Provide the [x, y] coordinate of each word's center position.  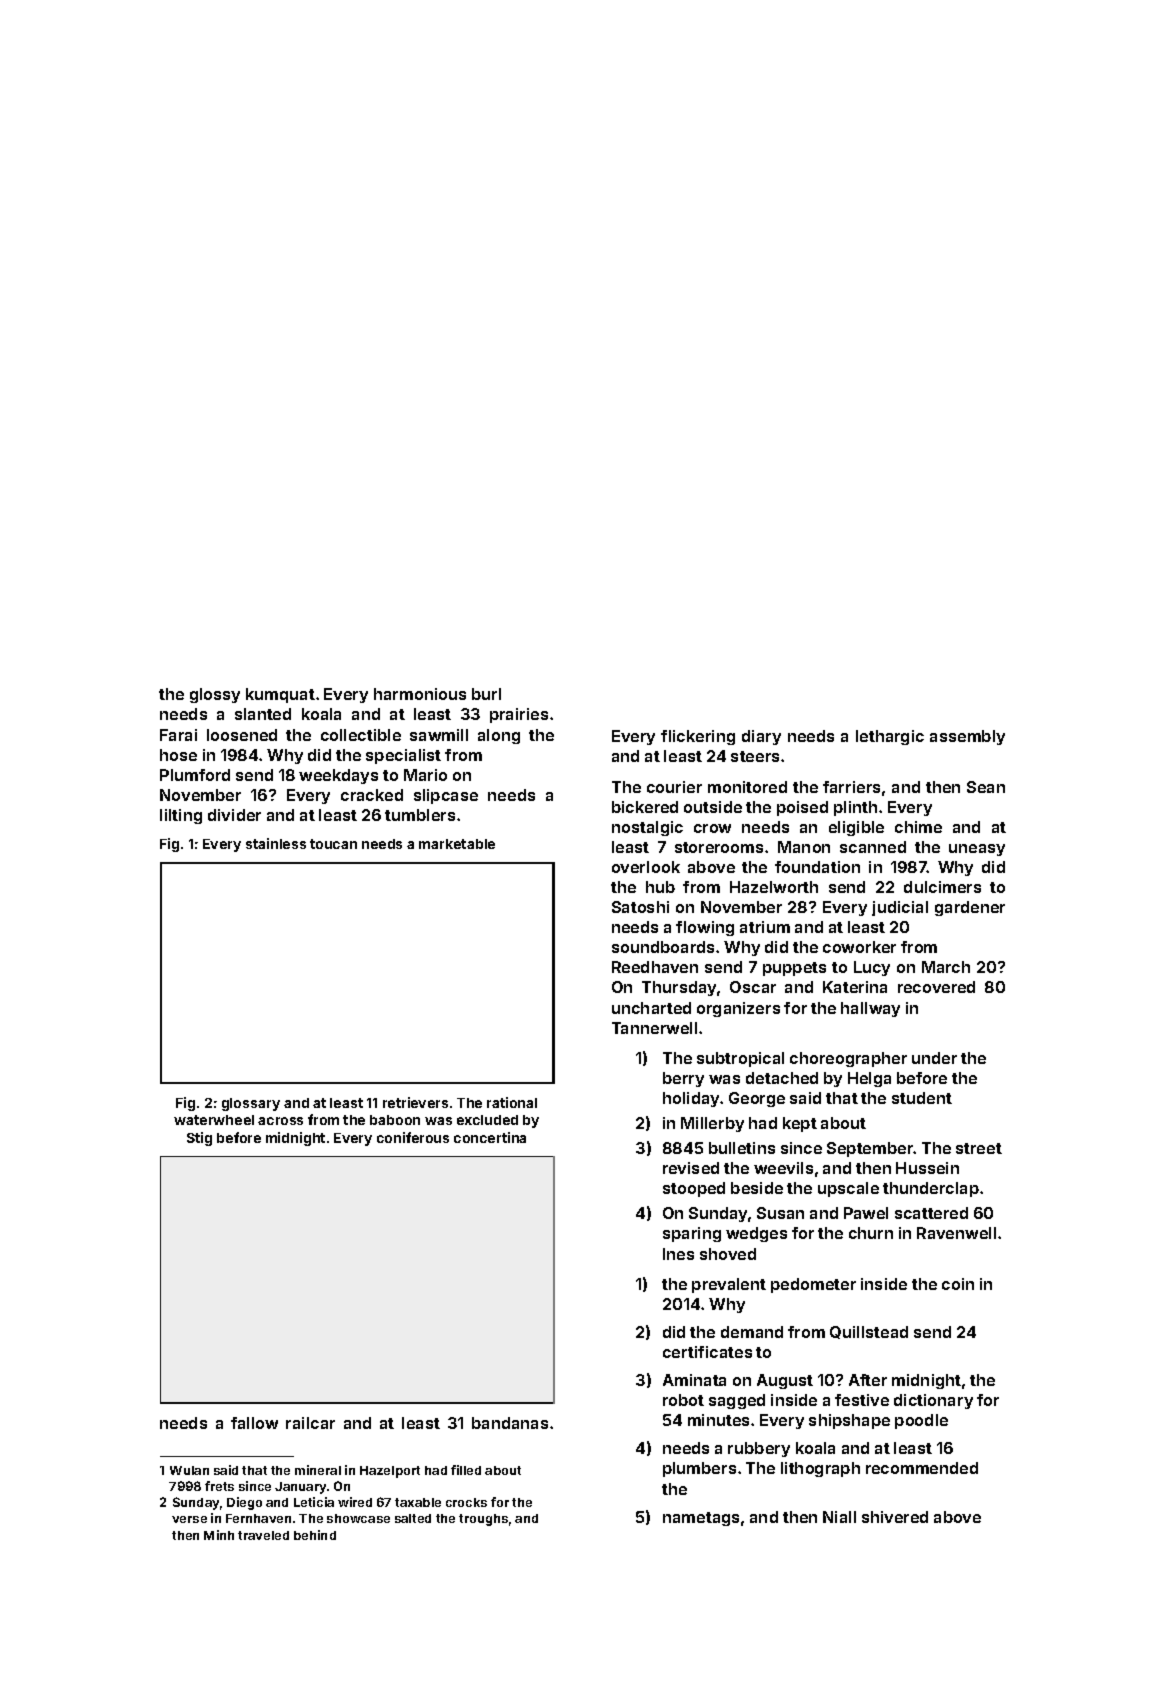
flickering [698, 737]
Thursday [679, 988]
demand [752, 1332]
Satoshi [640, 907]
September [870, 1149]
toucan [333, 844]
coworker [859, 947]
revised [691, 1168]
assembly [967, 737]
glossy [215, 695]
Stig [199, 1139]
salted [413, 1518]
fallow [254, 1423]
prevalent [729, 1285]
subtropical [740, 1059]
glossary [251, 1104]
